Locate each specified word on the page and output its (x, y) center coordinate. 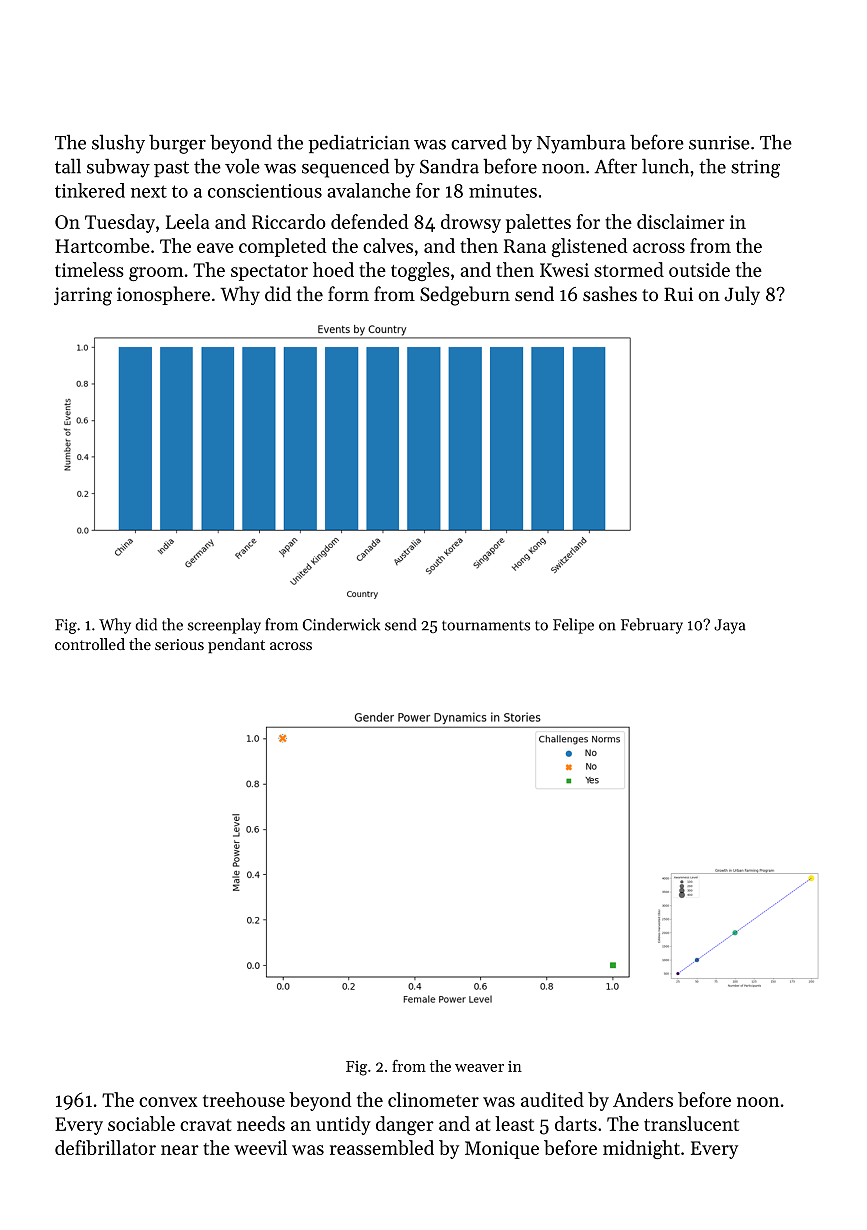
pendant (236, 646)
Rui (678, 294)
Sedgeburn (465, 296)
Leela (188, 221)
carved (479, 142)
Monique (502, 1150)
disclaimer (681, 221)
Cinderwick (341, 624)
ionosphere (163, 295)
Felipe (573, 626)
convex (168, 1102)
